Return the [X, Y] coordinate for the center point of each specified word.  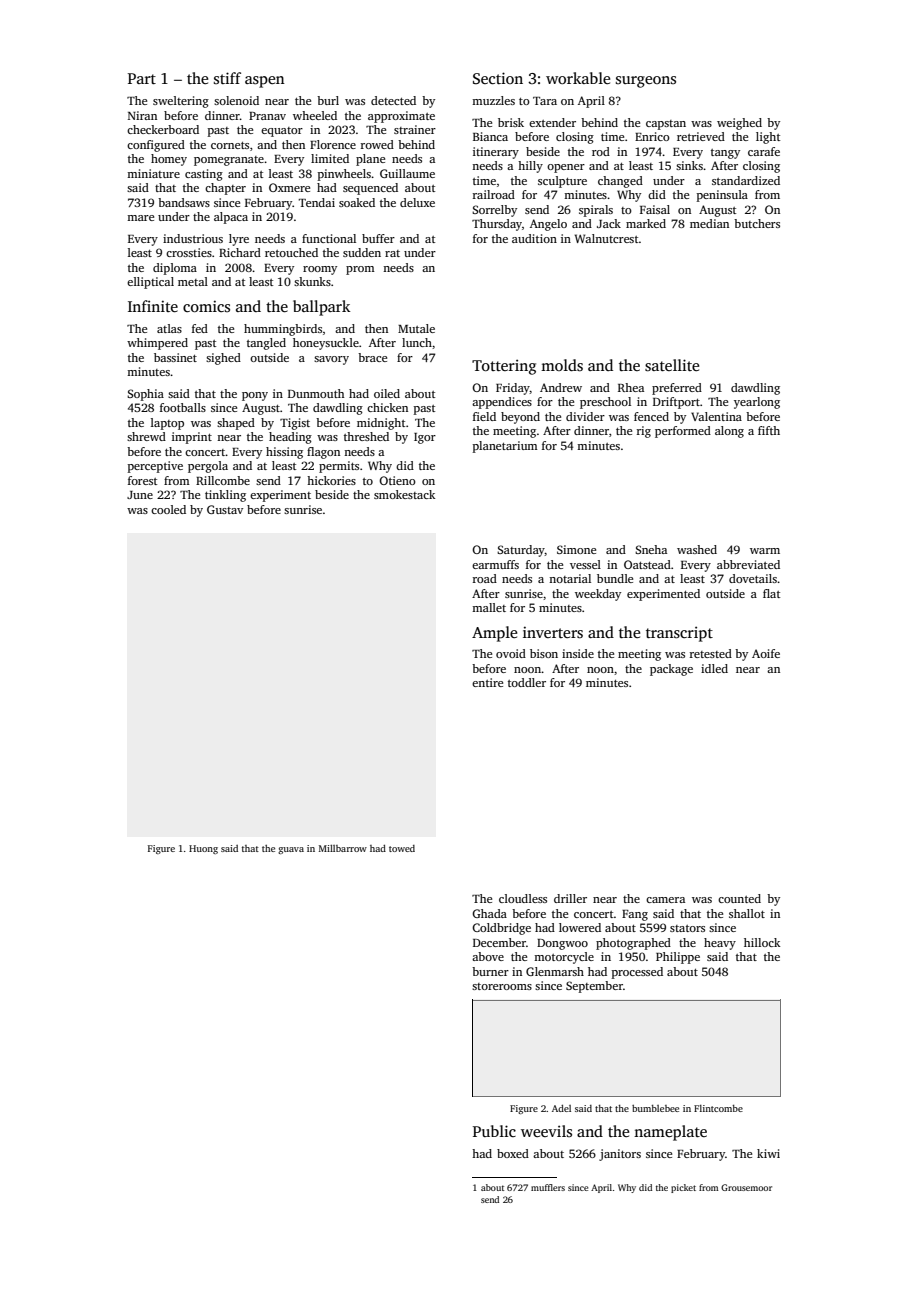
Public [494, 1131]
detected [393, 100]
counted [739, 898]
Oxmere [289, 187]
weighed [739, 124]
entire [487, 682]
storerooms [502, 986]
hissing [284, 453]
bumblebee [655, 1108]
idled [714, 668]
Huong [203, 849]
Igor [425, 438]
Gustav [225, 509]
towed [402, 848]
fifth [769, 430]
